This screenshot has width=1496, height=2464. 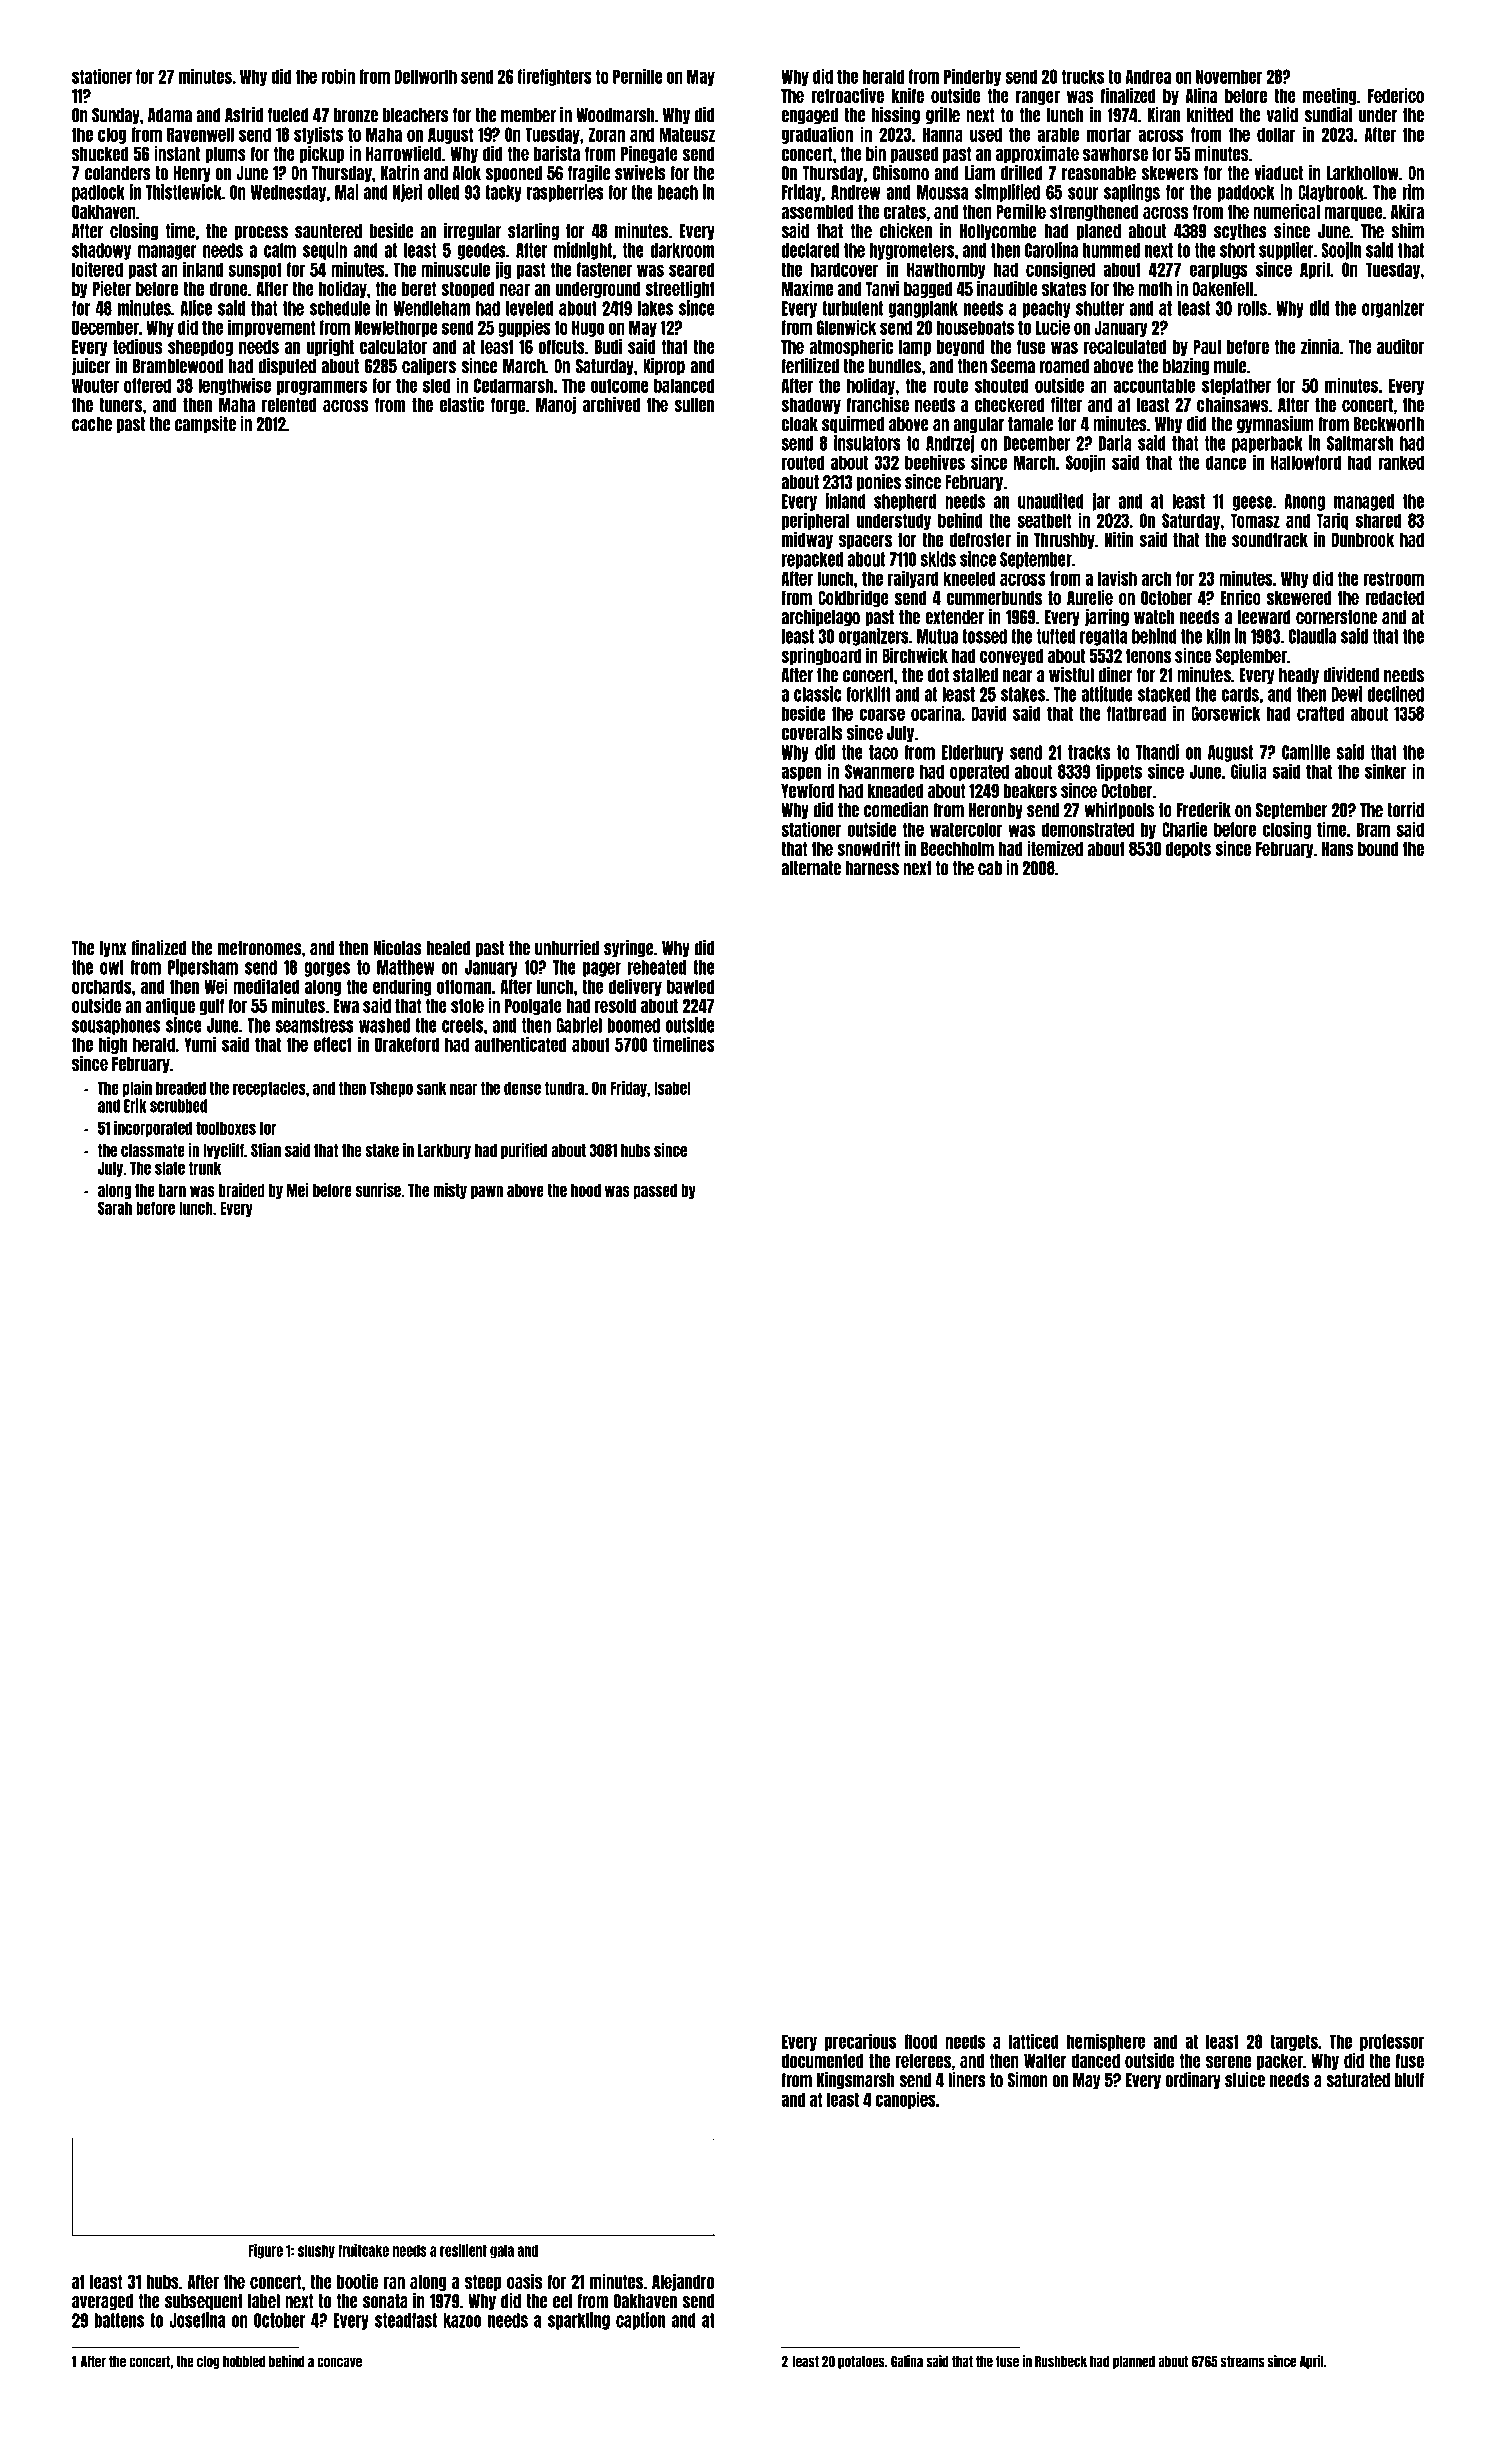 I want to click on targets, so click(x=1294, y=2042).
